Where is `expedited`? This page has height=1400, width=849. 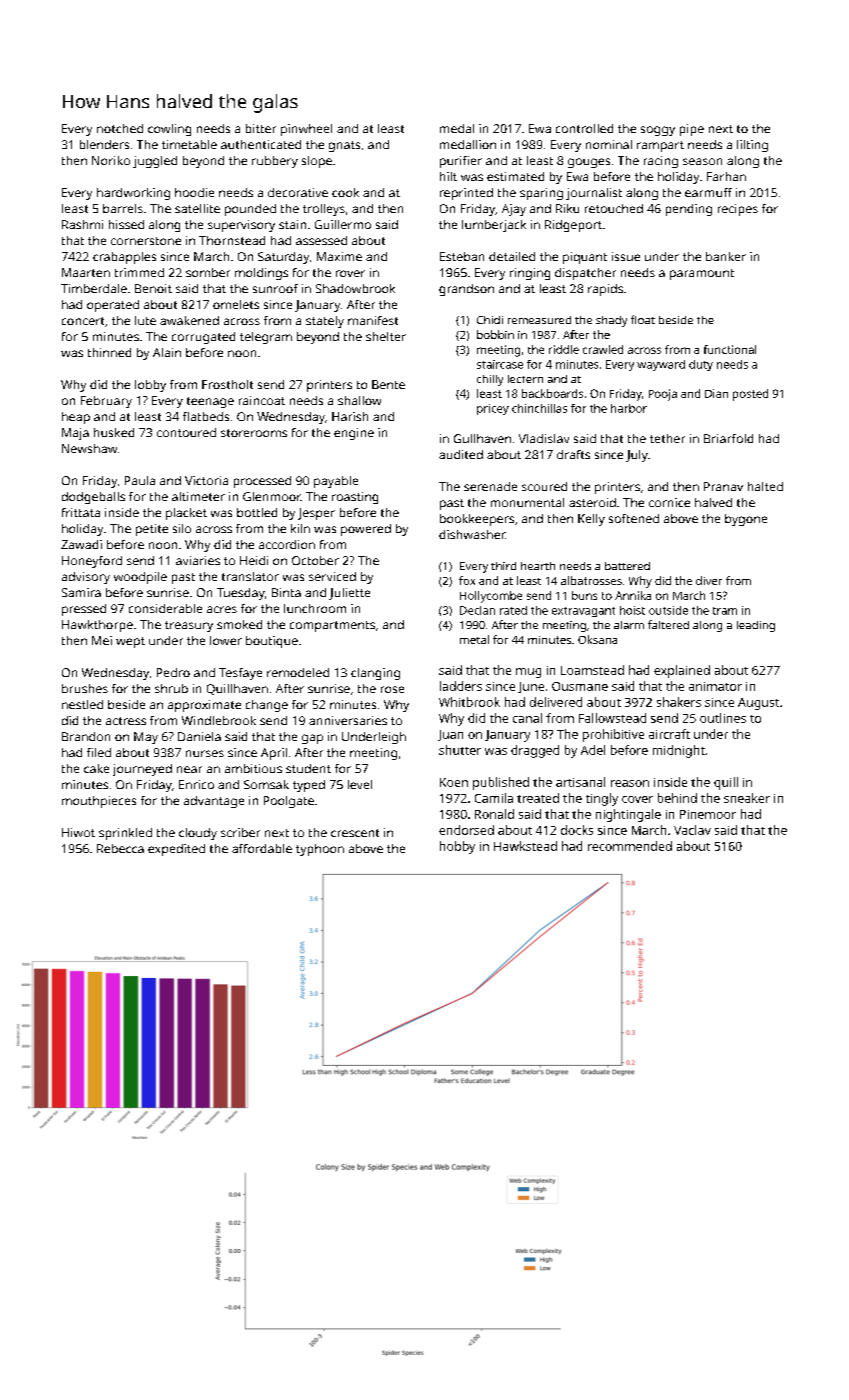 expedited is located at coordinates (176, 850).
